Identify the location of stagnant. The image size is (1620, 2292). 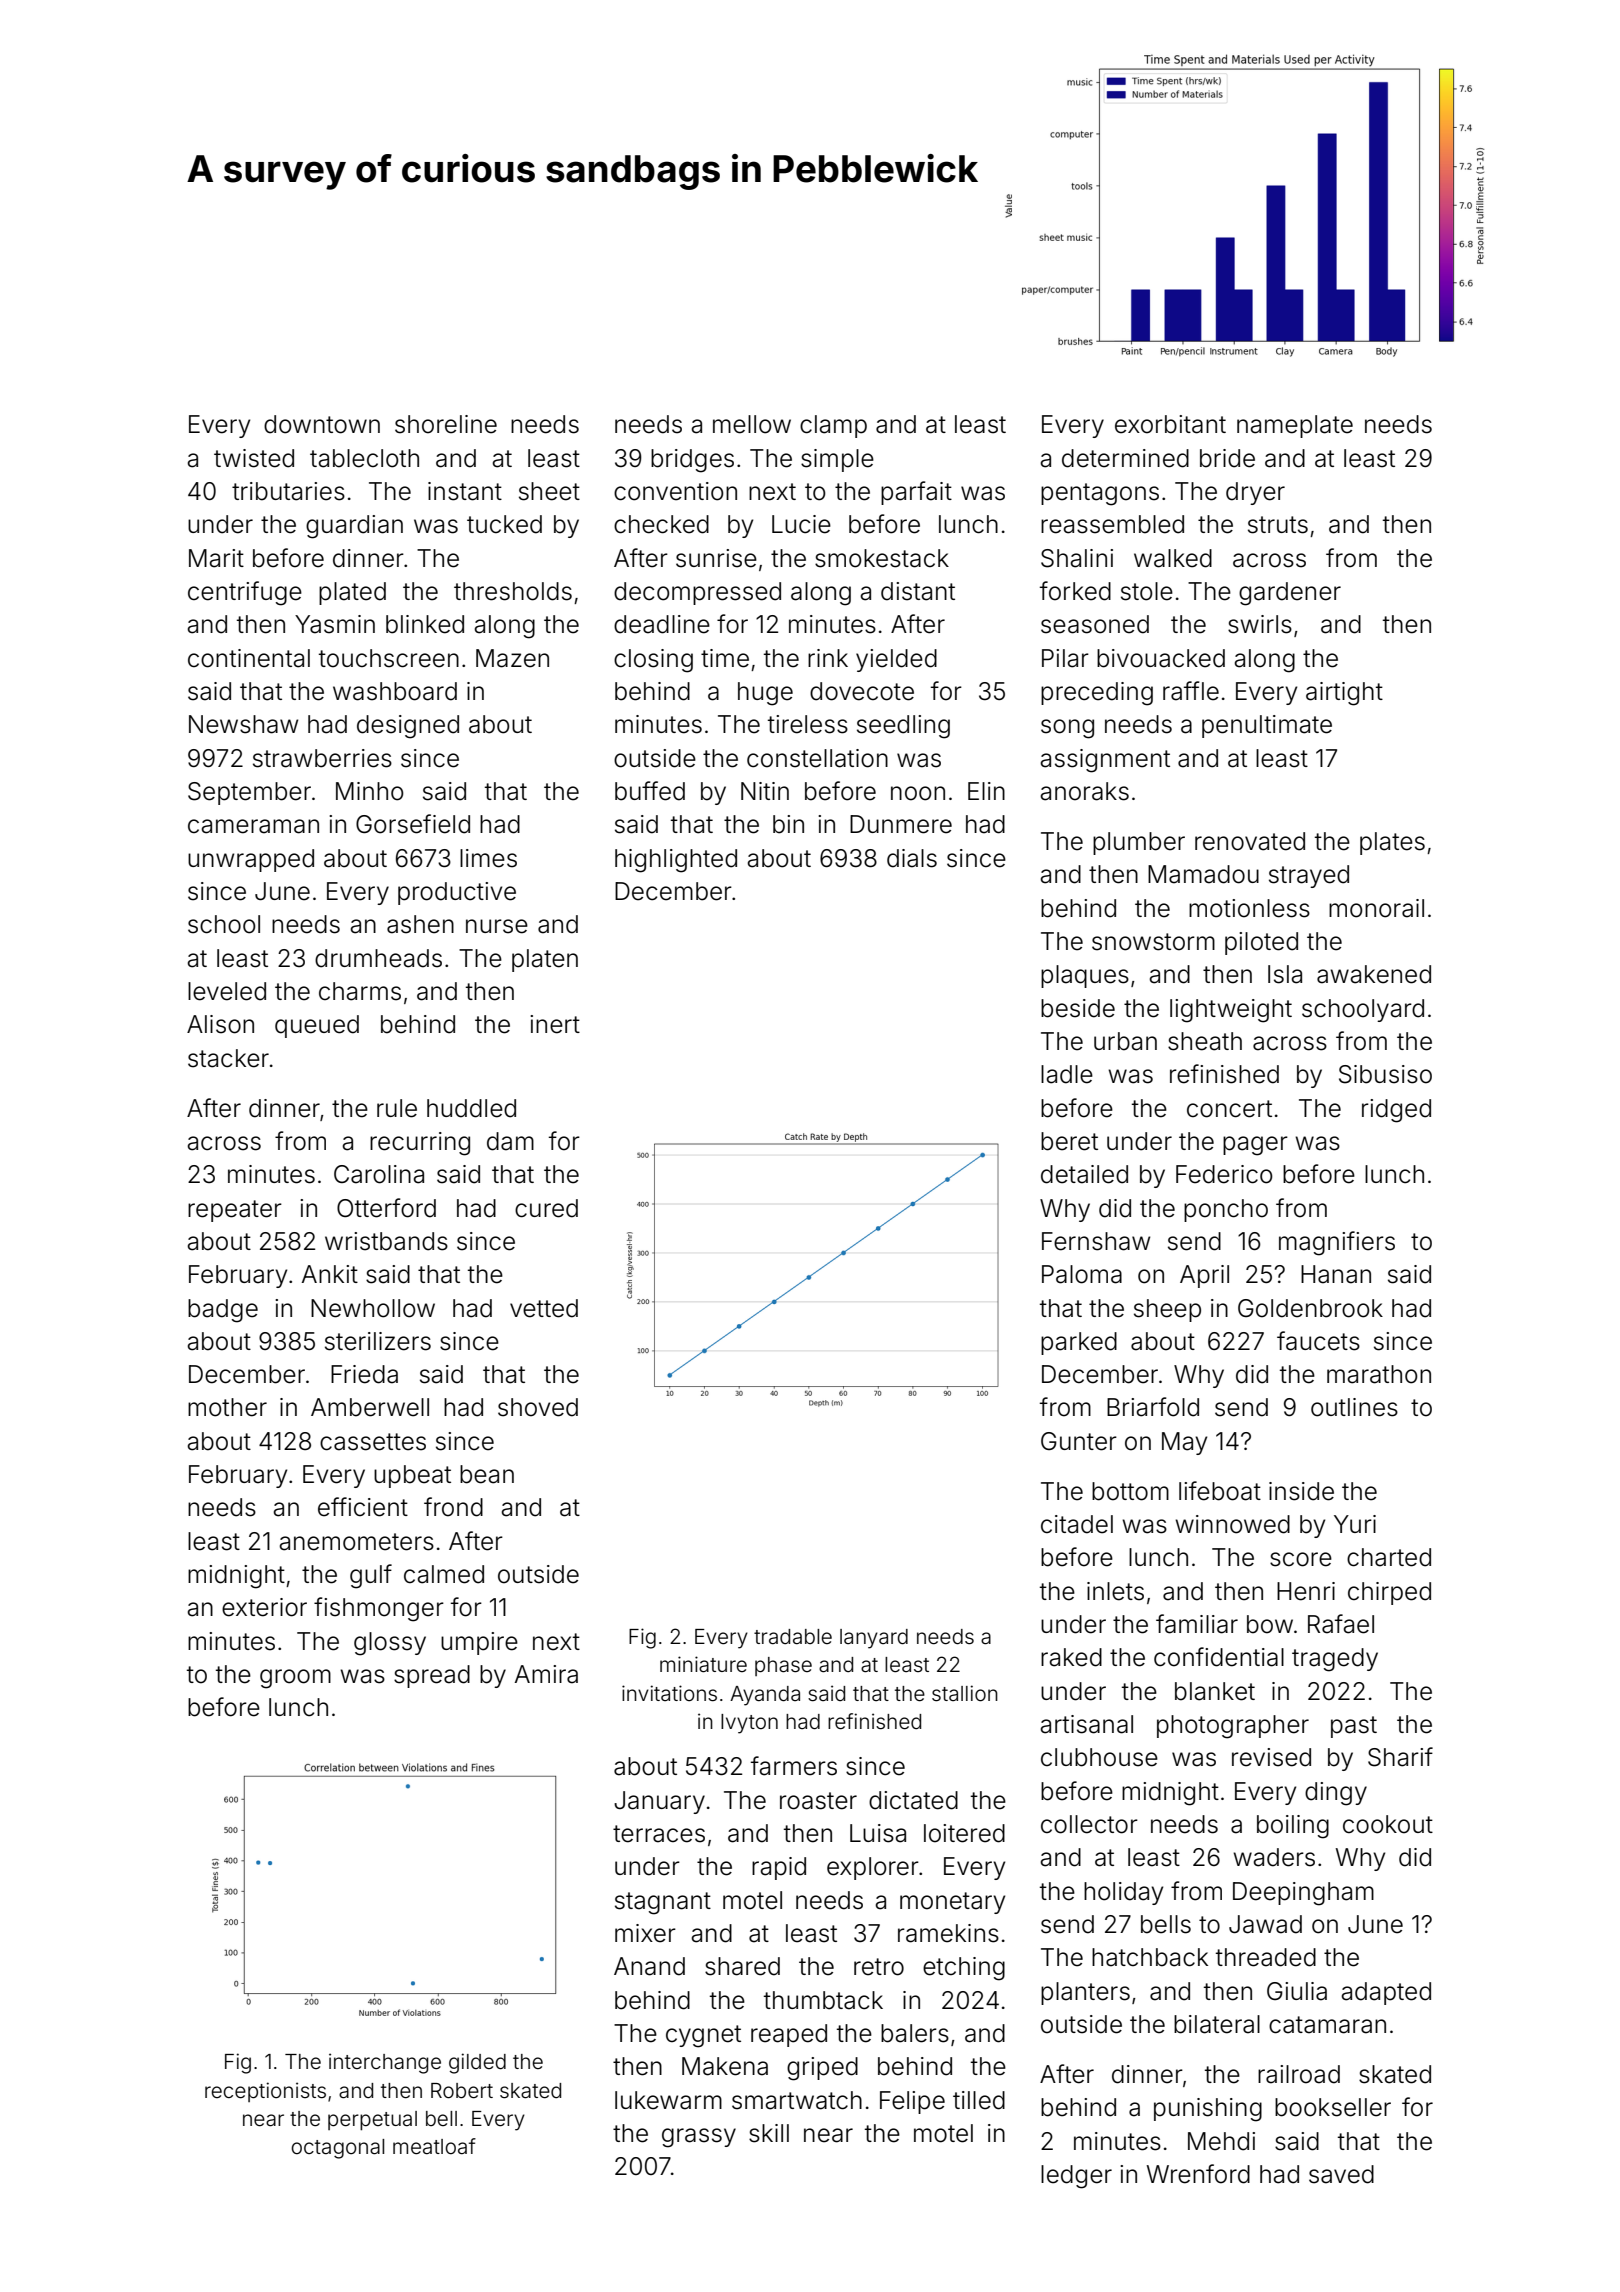
(663, 1903).
